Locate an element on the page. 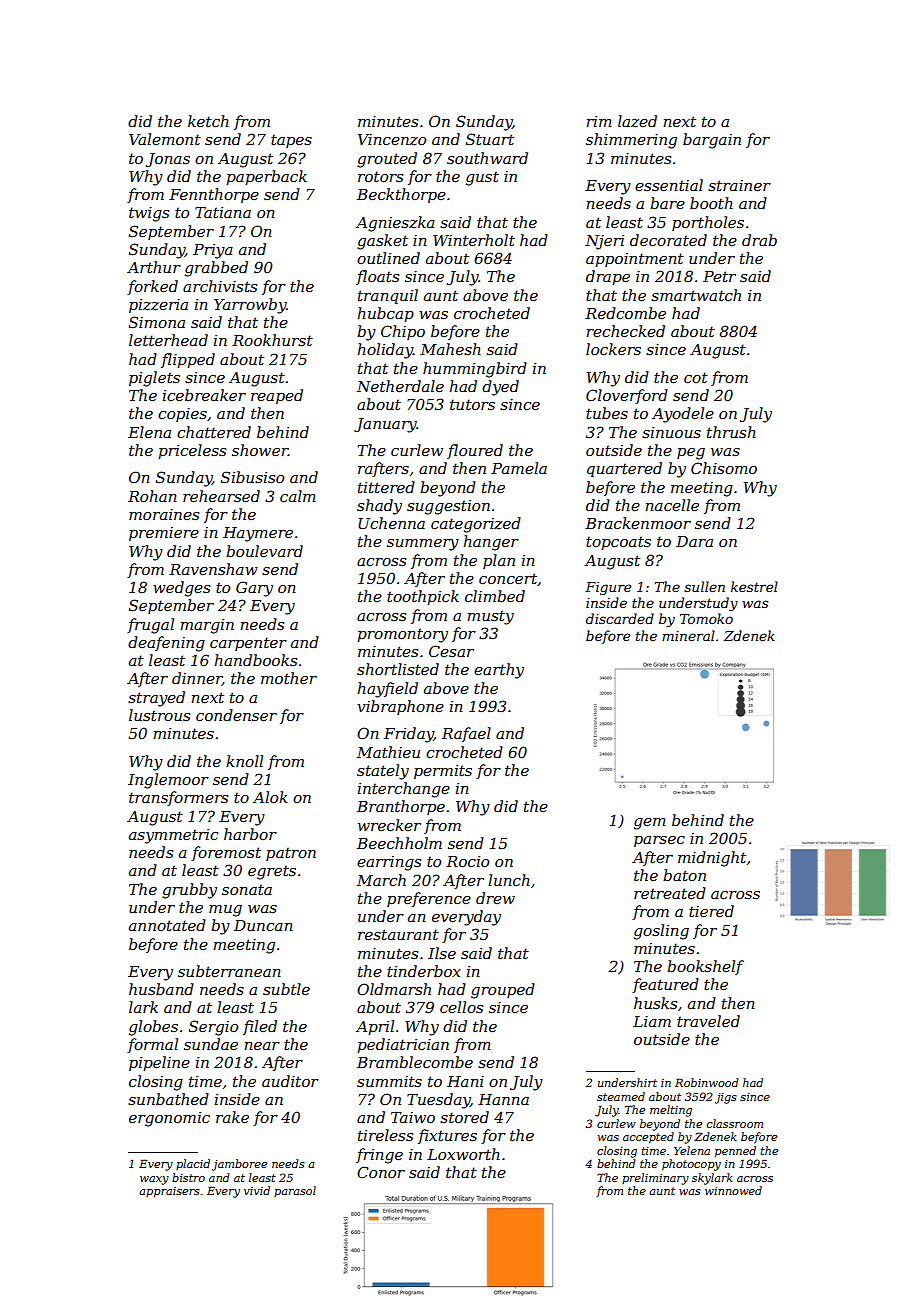 The height and width of the image is (1316, 908). Valemont is located at coordinates (165, 139).
